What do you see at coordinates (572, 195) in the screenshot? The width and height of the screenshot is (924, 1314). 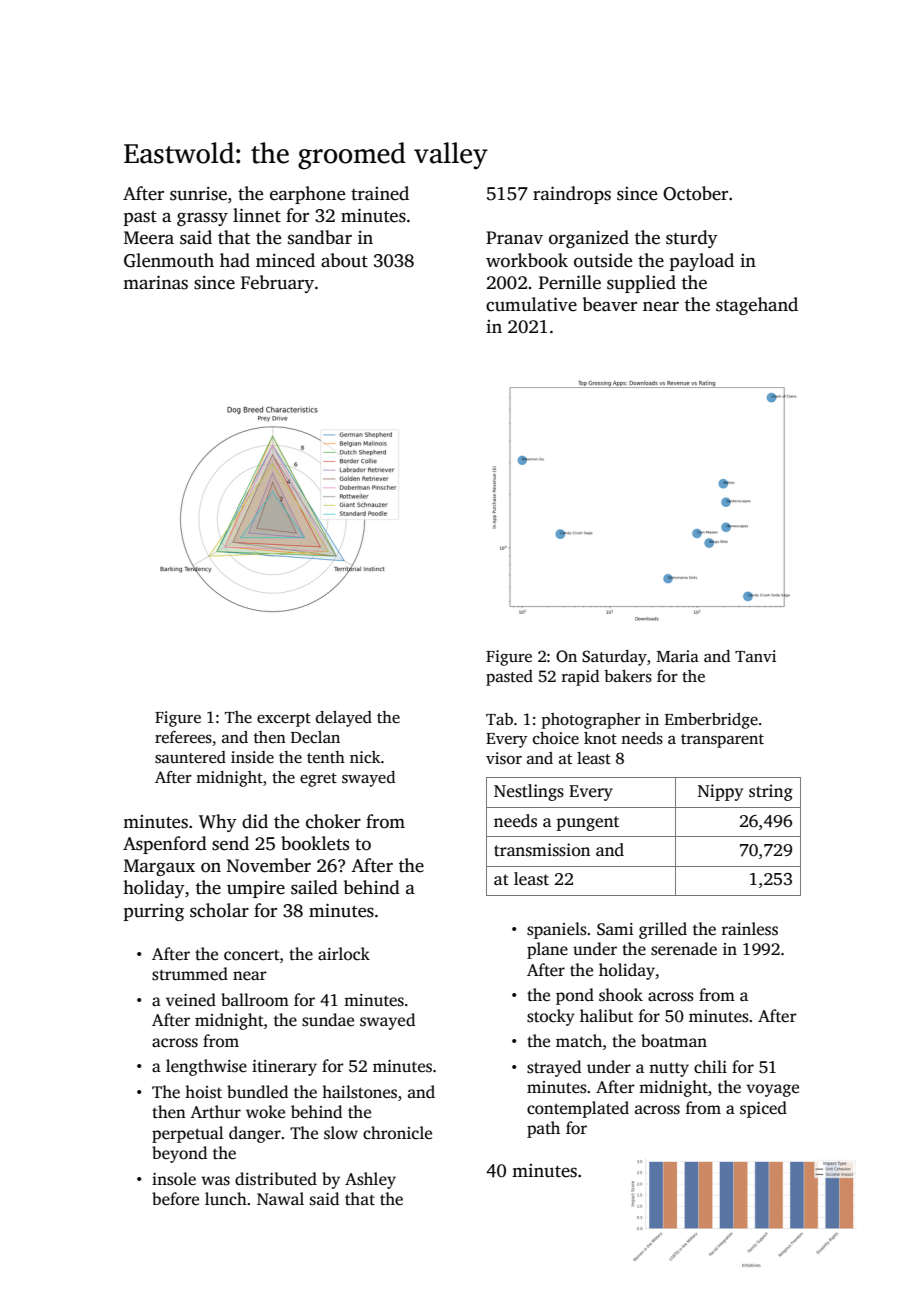 I see `raindrops` at bounding box center [572, 195].
